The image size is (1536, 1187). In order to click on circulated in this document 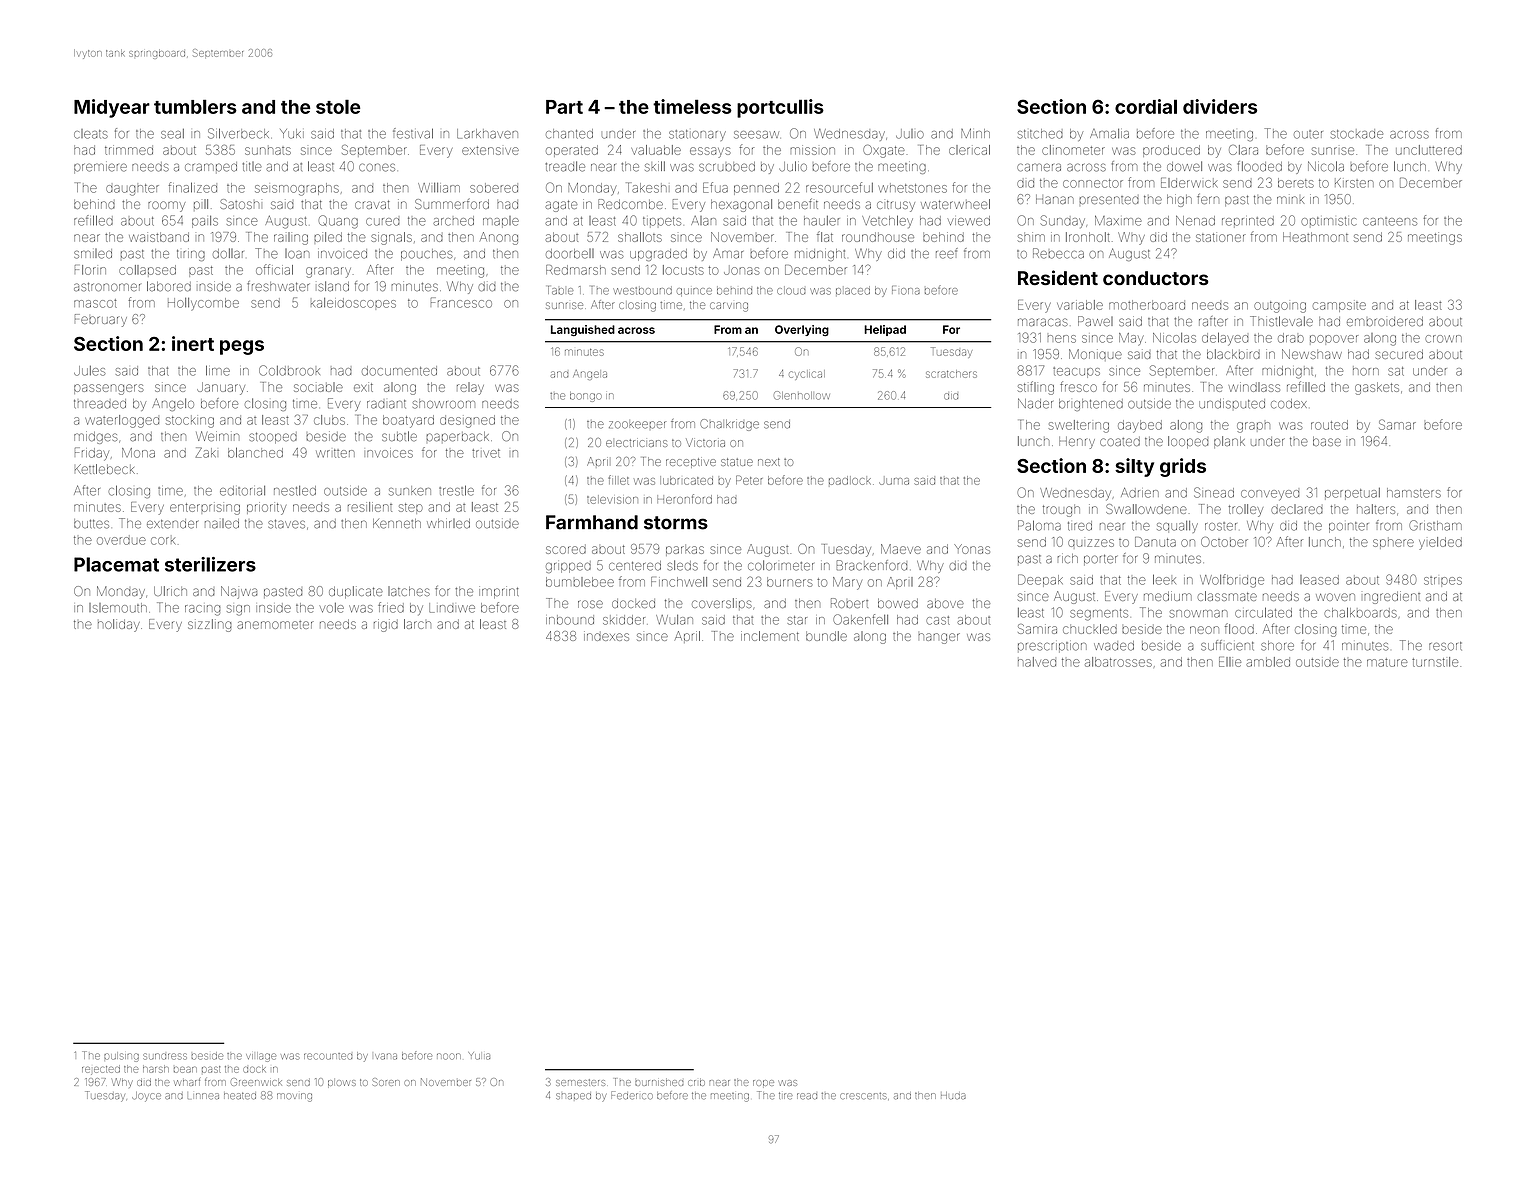, I will do `click(1263, 613)`.
